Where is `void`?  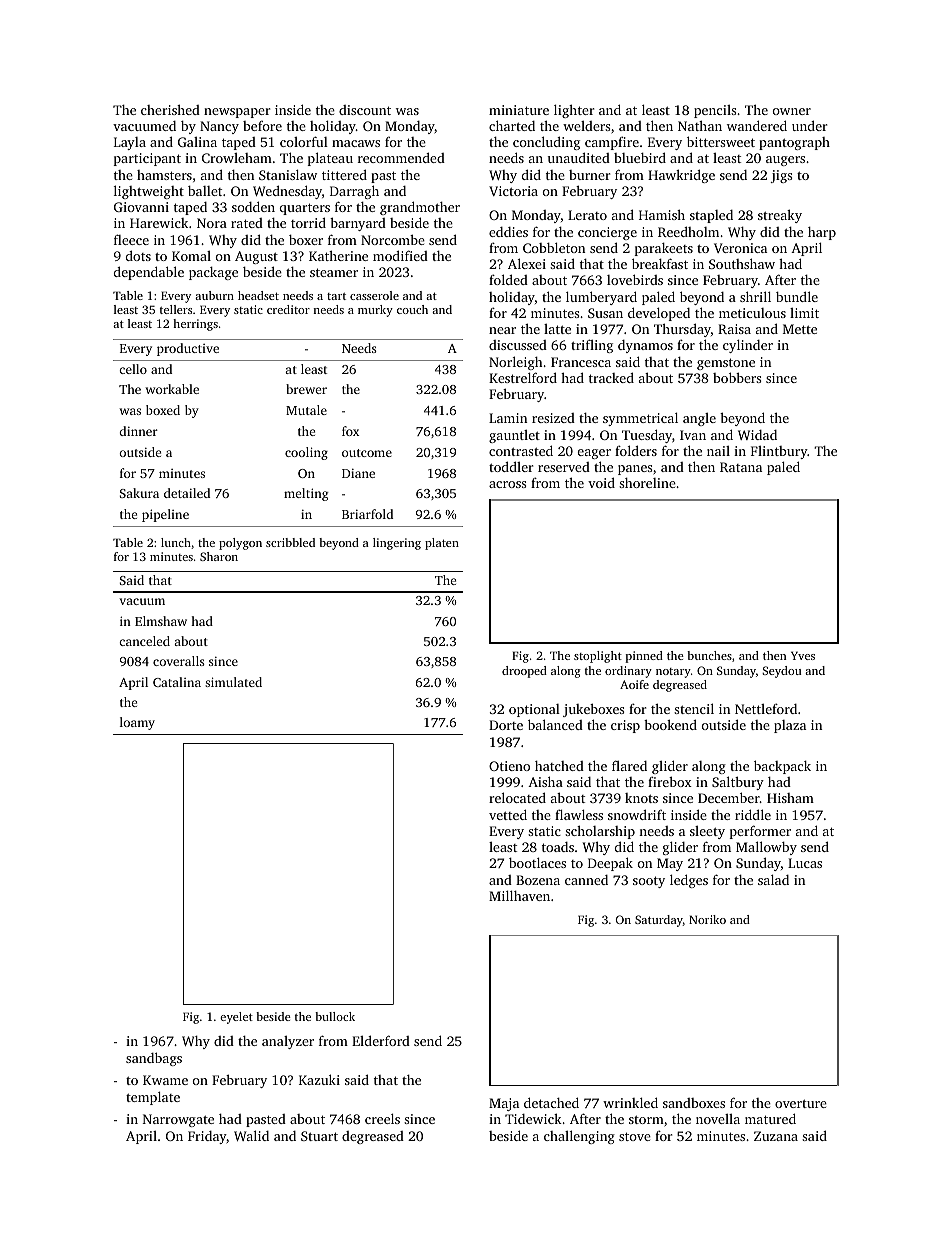 void is located at coordinates (601, 482).
